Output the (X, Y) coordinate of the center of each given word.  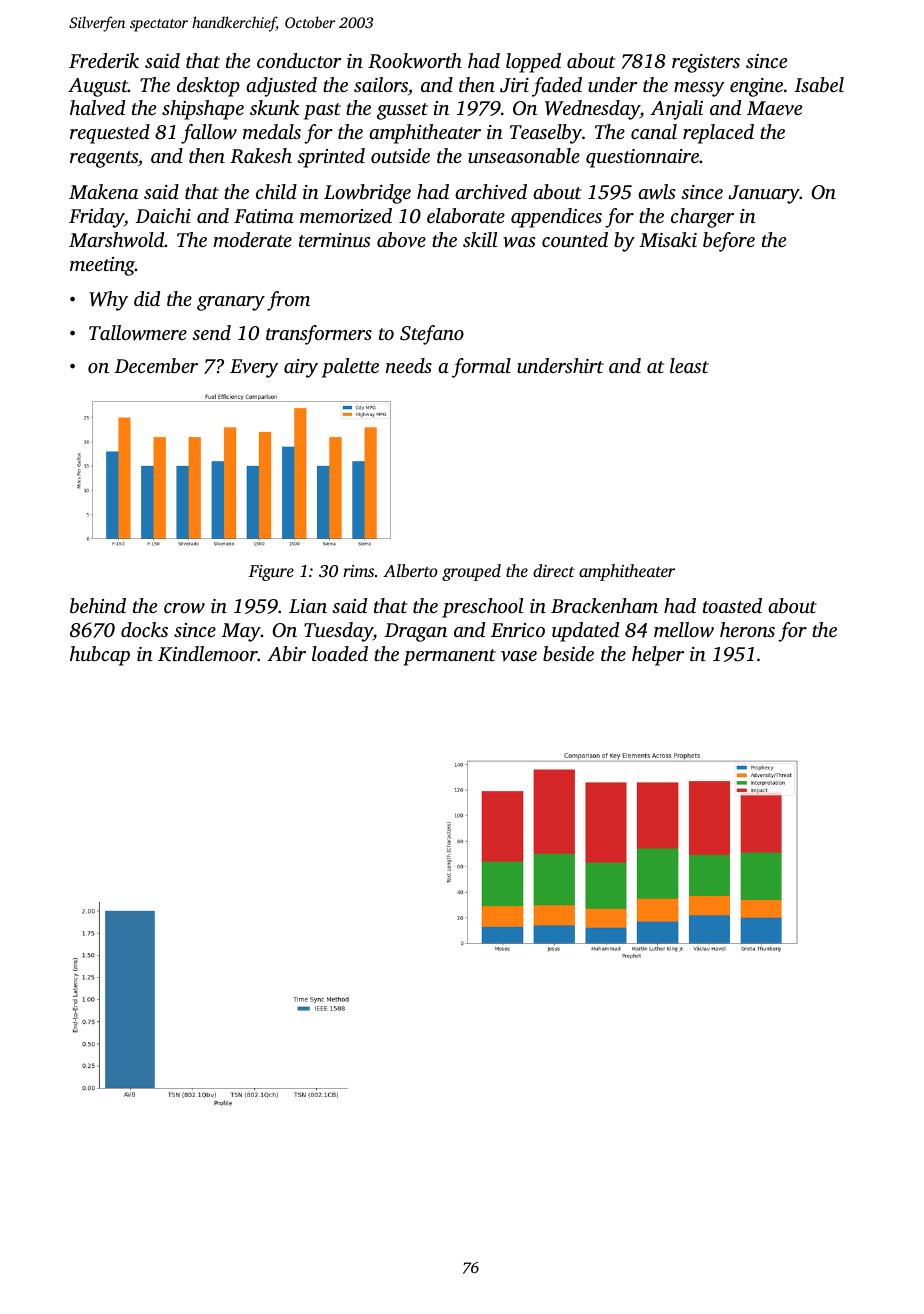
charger (702, 218)
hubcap (100, 656)
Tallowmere (138, 332)
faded (557, 87)
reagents (104, 159)
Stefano (432, 335)
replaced (718, 134)
